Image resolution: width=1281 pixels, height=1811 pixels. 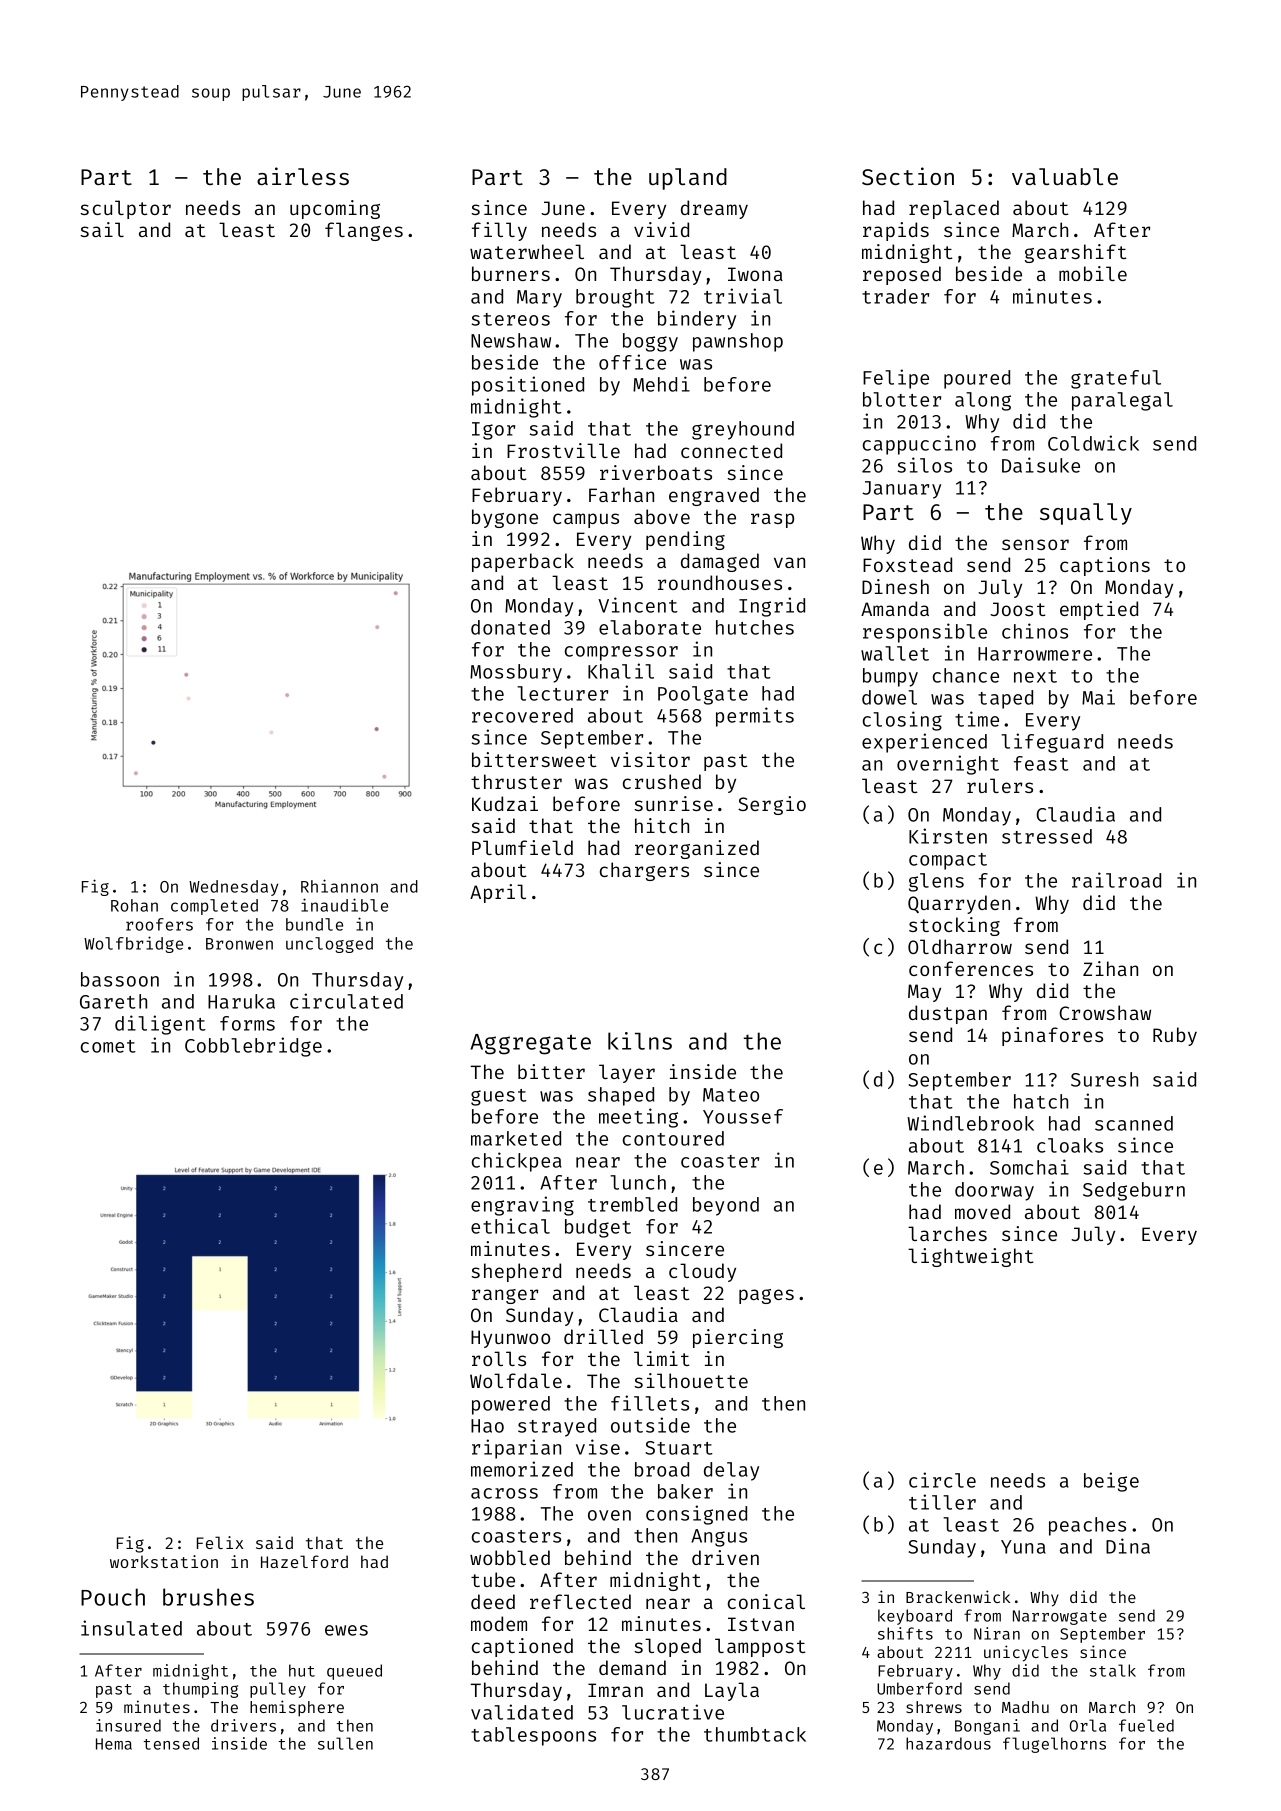 I want to click on Cobblebridge, so click(x=253, y=1047).
